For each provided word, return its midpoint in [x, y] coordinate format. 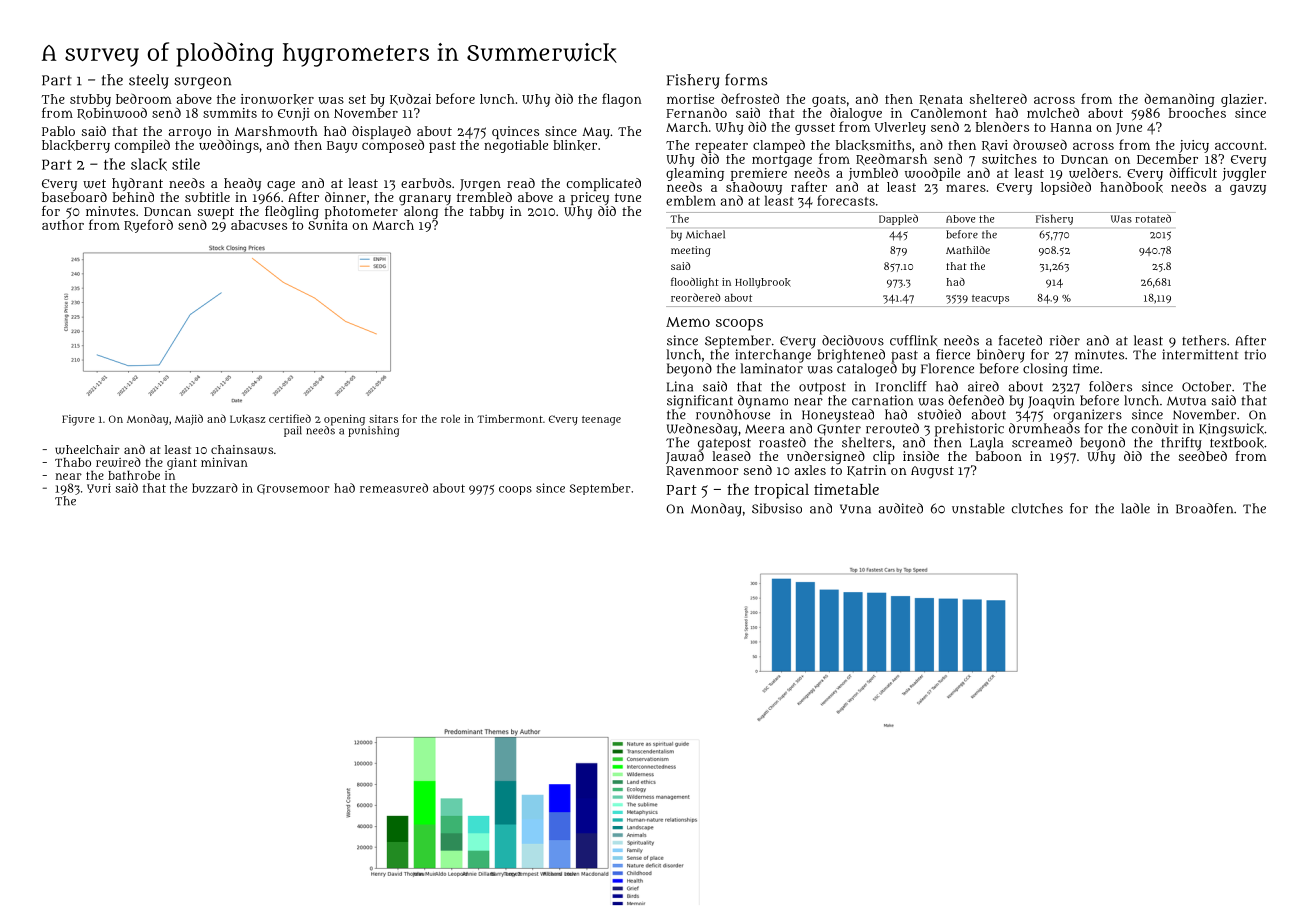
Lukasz [247, 419]
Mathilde [968, 250]
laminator [772, 368]
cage [281, 186]
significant [700, 402]
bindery [1001, 356]
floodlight [695, 283]
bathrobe [134, 475]
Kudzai [410, 99]
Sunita [328, 225]
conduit [1155, 428]
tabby [487, 212]
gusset [815, 129]
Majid [189, 419]
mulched [1053, 112]
